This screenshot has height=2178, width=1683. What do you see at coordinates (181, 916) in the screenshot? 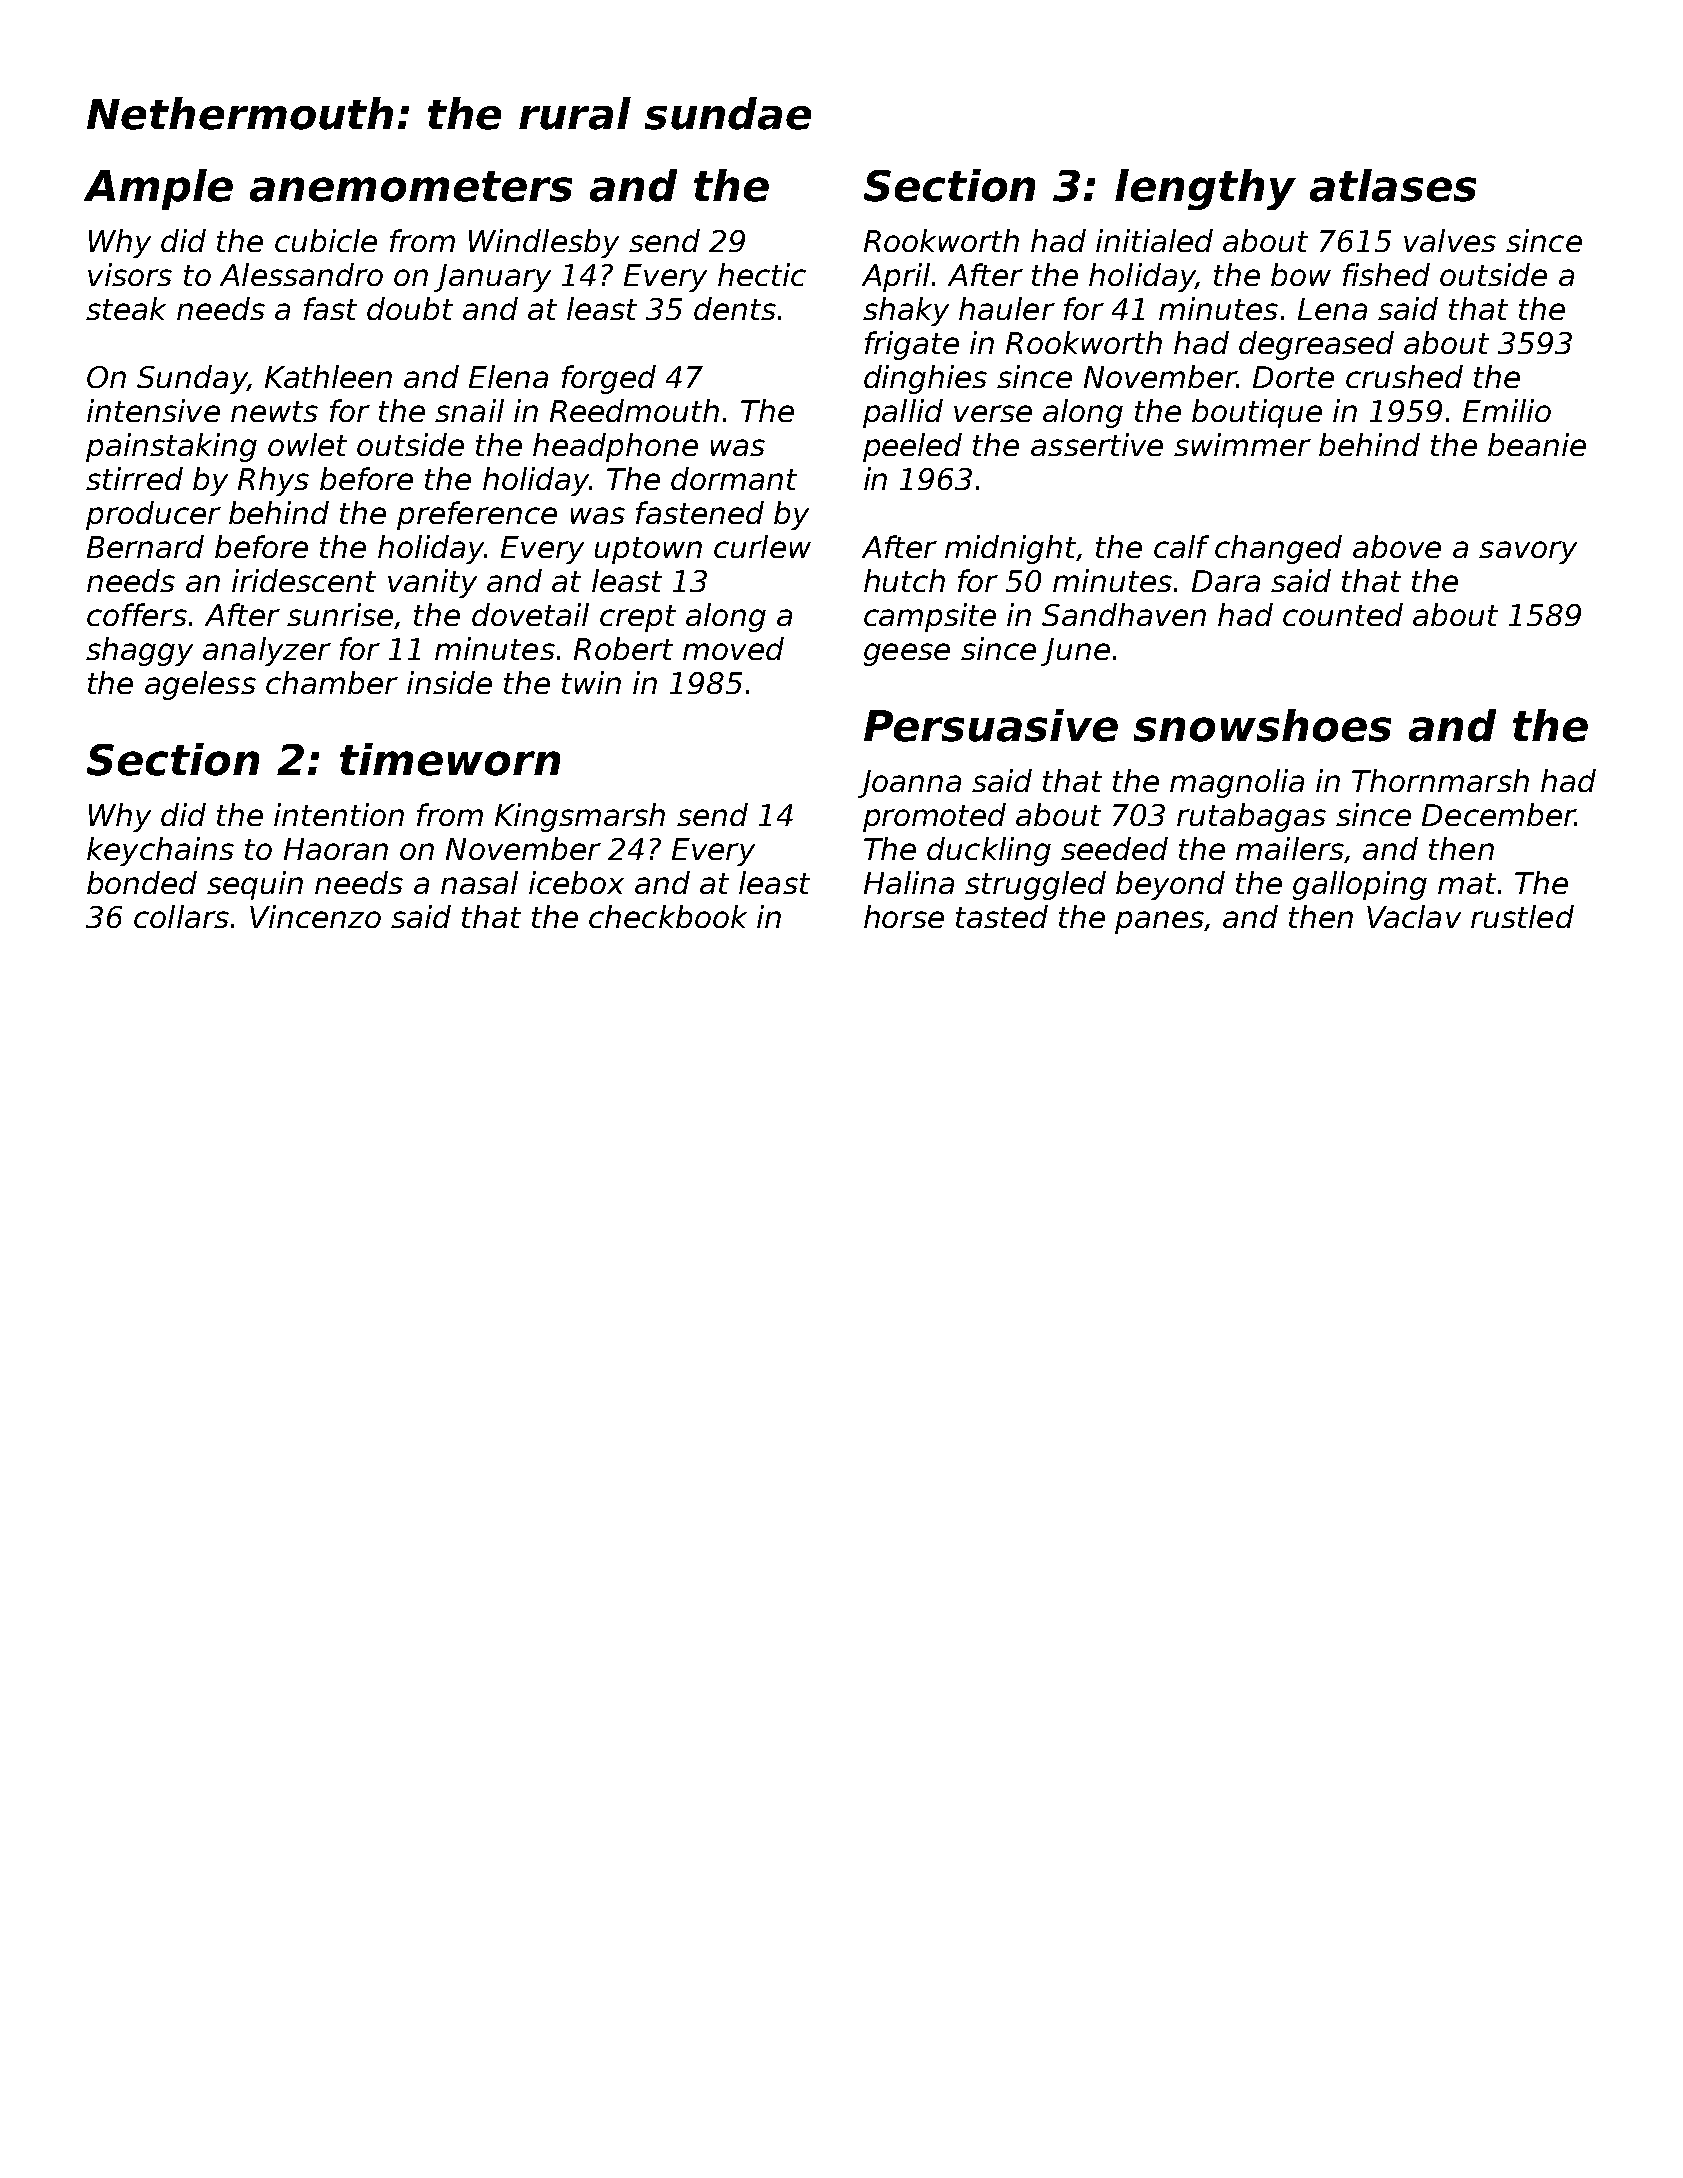
I see `collars` at bounding box center [181, 916].
